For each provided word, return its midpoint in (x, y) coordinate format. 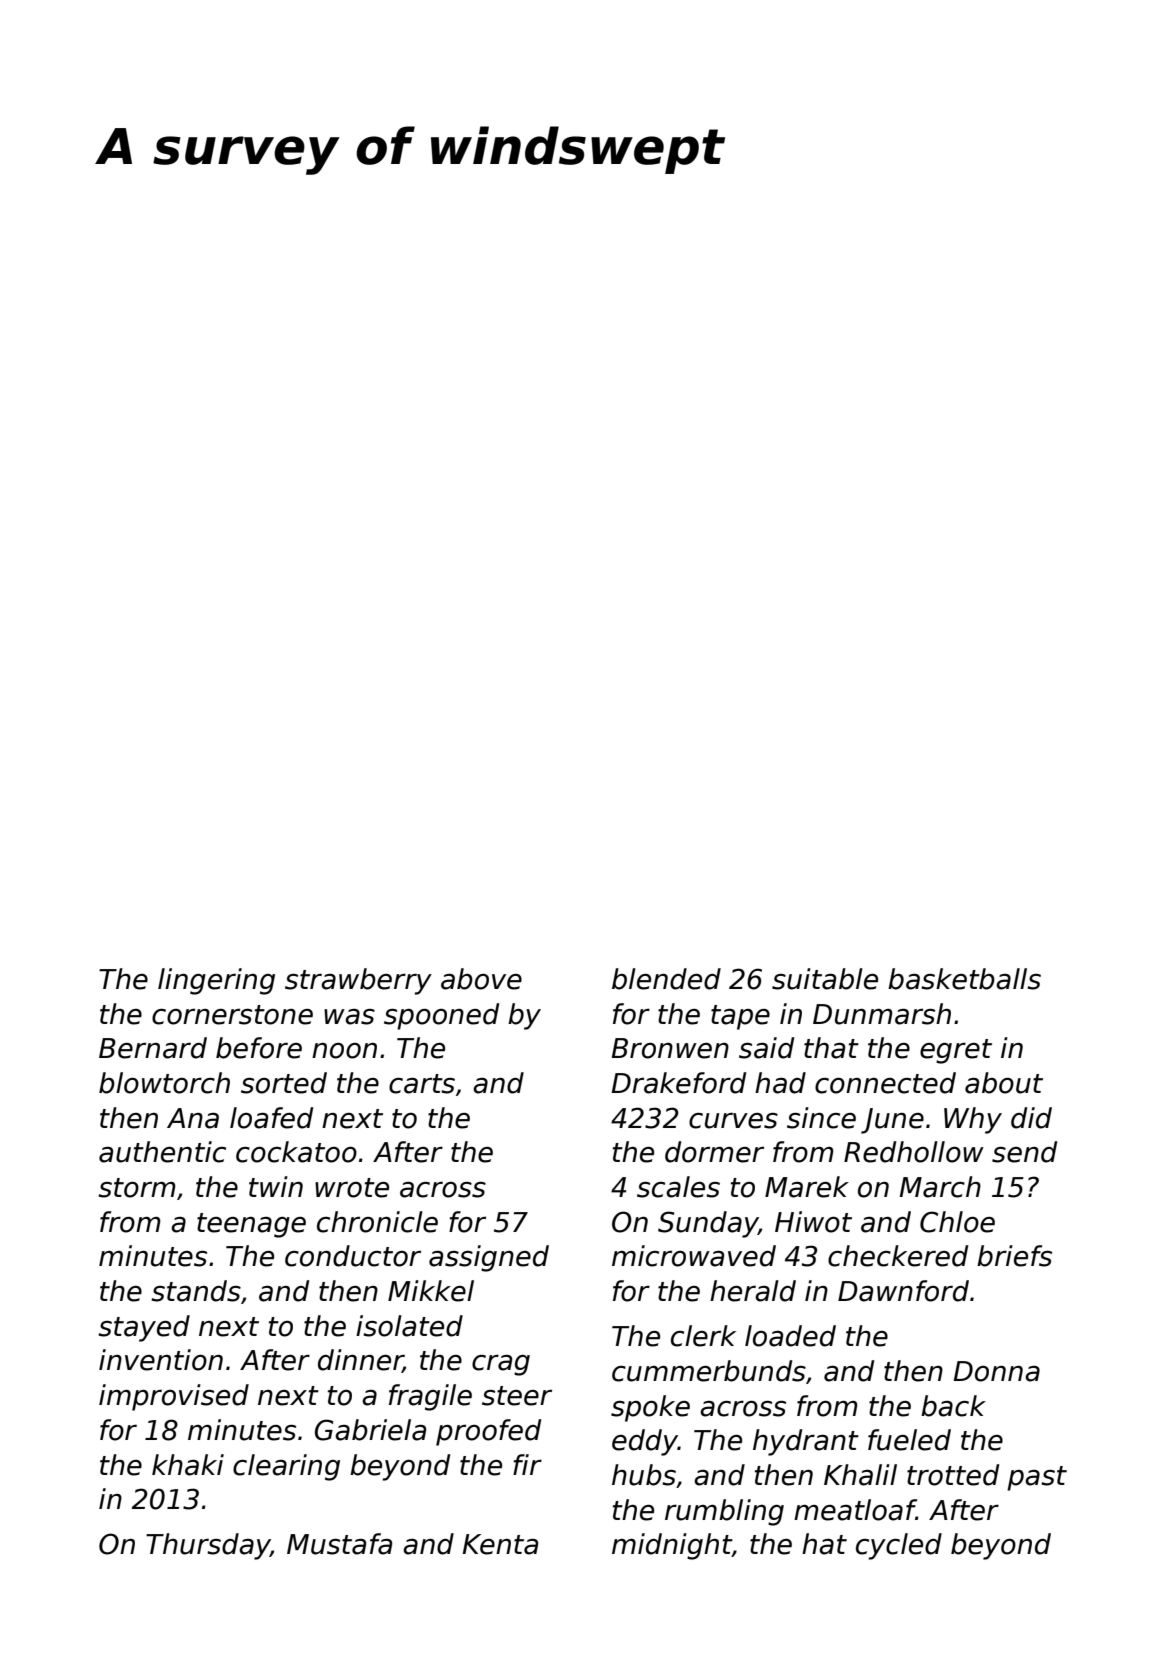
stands (196, 1291)
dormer (714, 1152)
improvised (174, 1397)
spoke (650, 1408)
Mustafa (339, 1544)
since (821, 1118)
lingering (216, 981)
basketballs (964, 979)
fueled (909, 1440)
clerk (703, 1336)
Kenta (500, 1544)
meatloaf (855, 1510)
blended (666, 979)
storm (137, 1188)
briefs (1014, 1256)
